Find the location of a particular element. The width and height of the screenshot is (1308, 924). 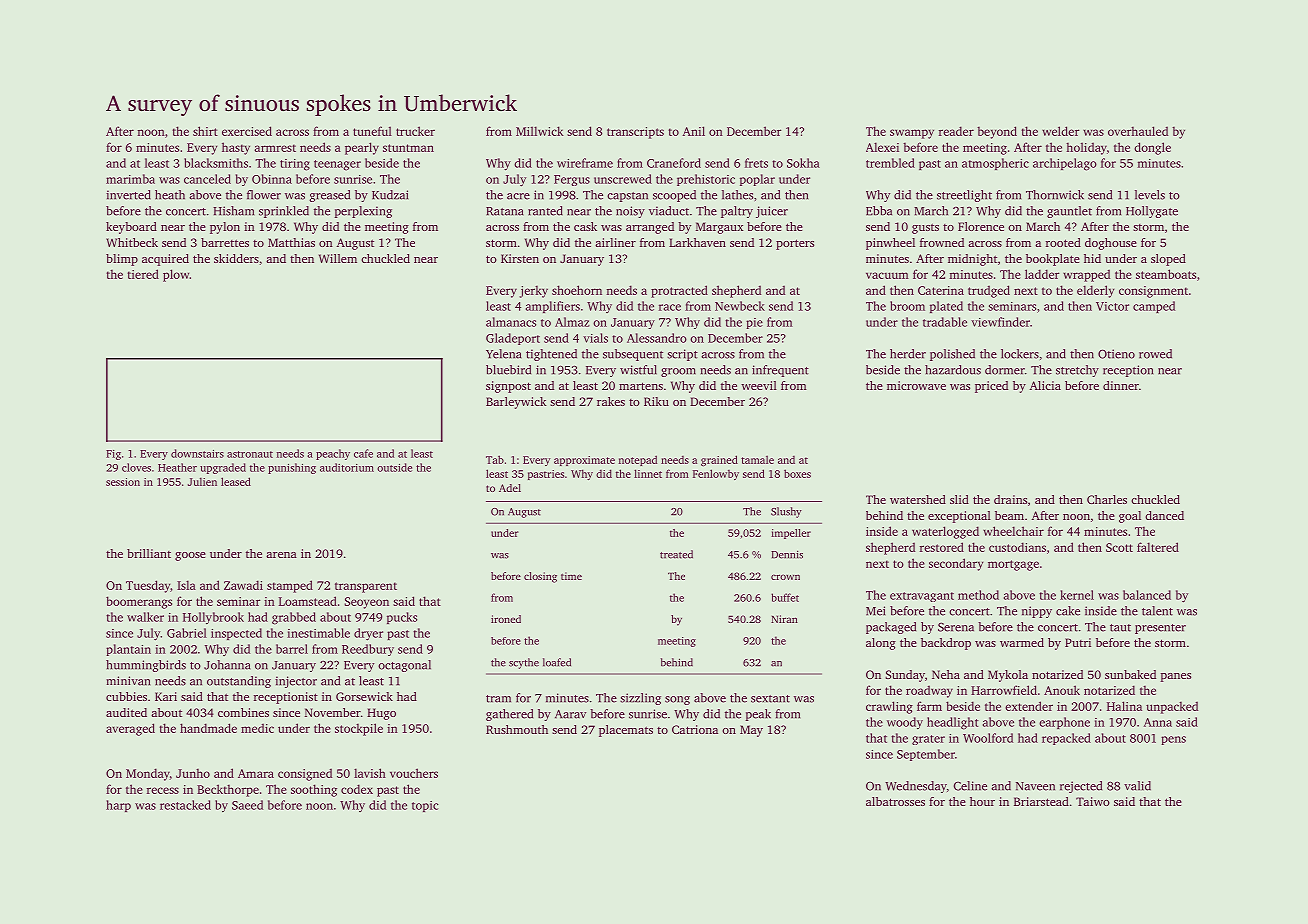

albatrosses is located at coordinates (895, 801).
